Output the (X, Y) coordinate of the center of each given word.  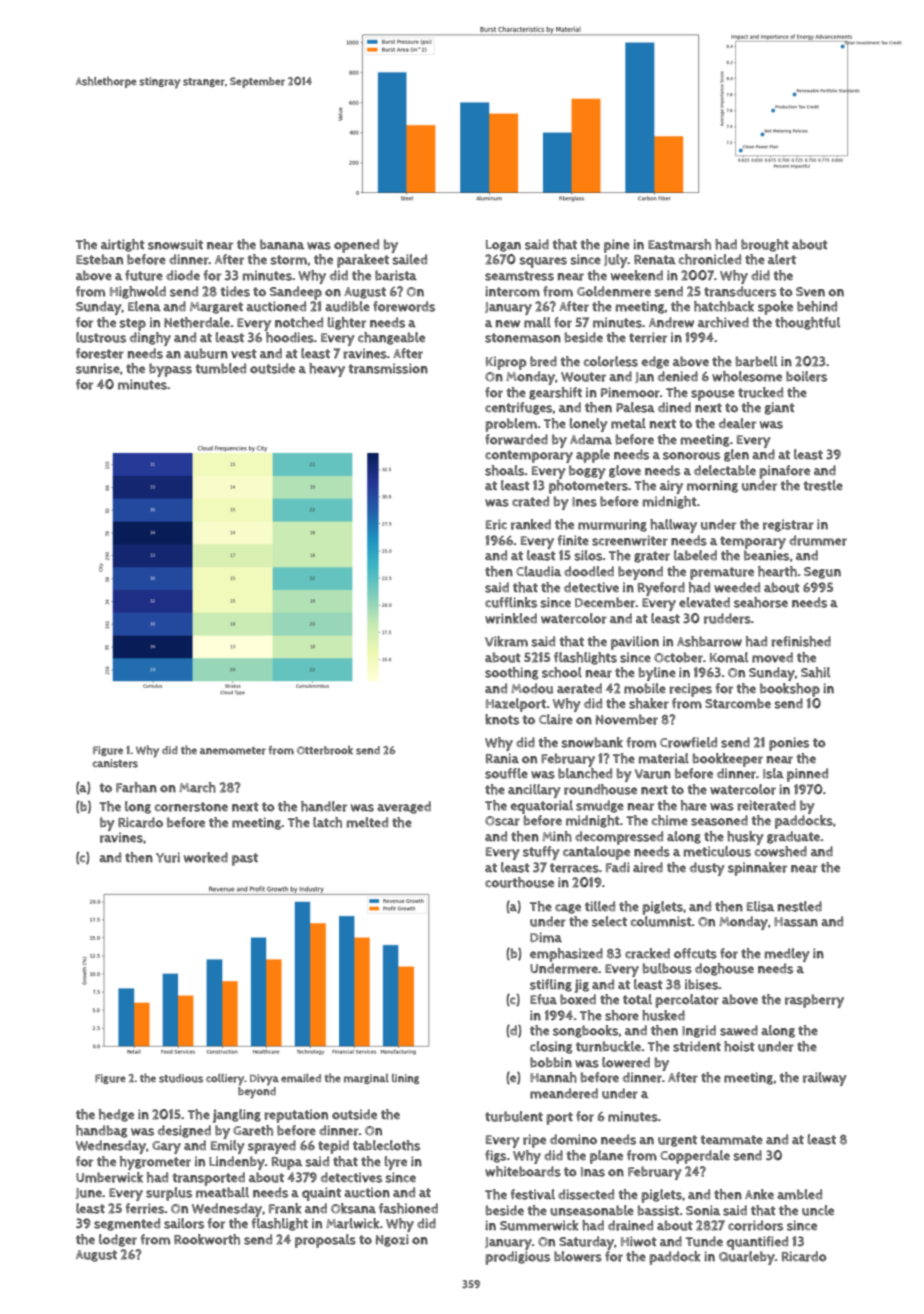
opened (356, 246)
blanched (585, 773)
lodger (118, 1240)
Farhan (136, 787)
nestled (800, 906)
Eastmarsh (679, 244)
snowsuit (175, 244)
